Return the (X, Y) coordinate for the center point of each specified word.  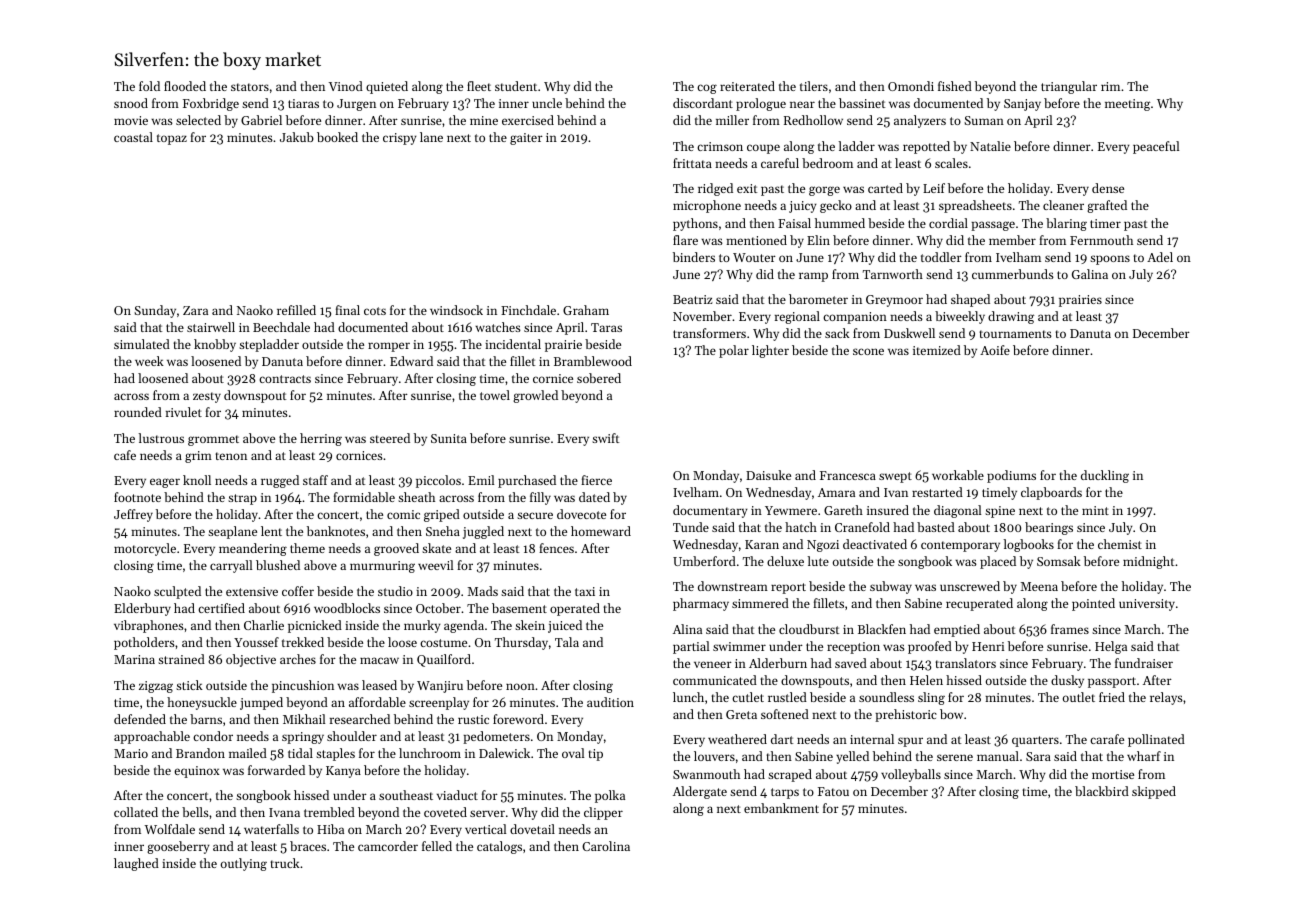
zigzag (156, 687)
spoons (1110, 260)
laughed (136, 864)
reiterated (747, 86)
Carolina (606, 846)
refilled (296, 310)
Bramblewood (593, 361)
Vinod (346, 86)
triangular (1069, 87)
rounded (138, 412)
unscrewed (970, 586)
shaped (970, 300)
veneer (713, 664)
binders (694, 257)
